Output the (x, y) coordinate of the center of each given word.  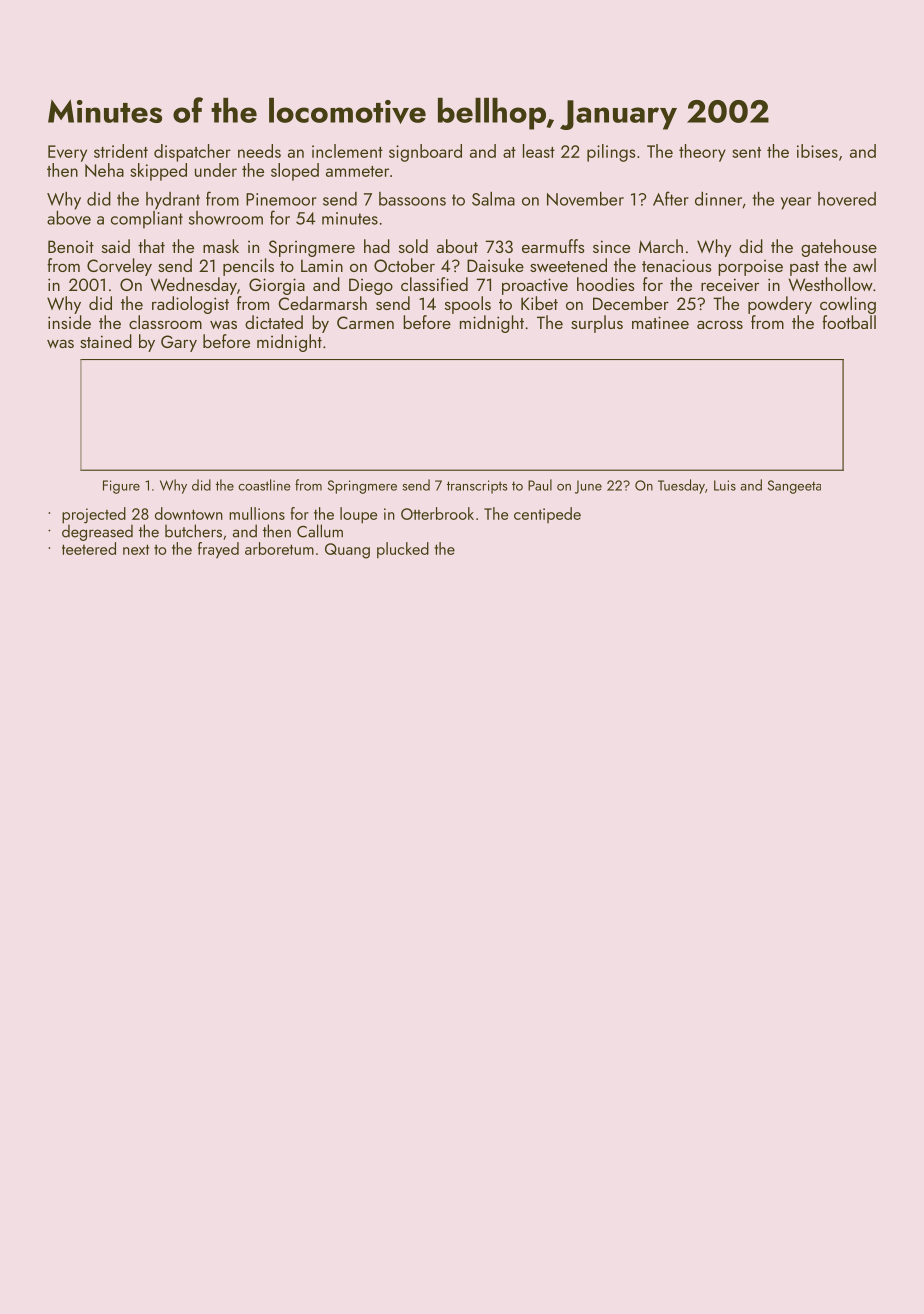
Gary (179, 343)
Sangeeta (794, 487)
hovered (847, 199)
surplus (597, 324)
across (720, 325)
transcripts (477, 487)
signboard (425, 153)
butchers (193, 531)
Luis (725, 485)
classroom (165, 322)
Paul (540, 485)
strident (121, 151)
